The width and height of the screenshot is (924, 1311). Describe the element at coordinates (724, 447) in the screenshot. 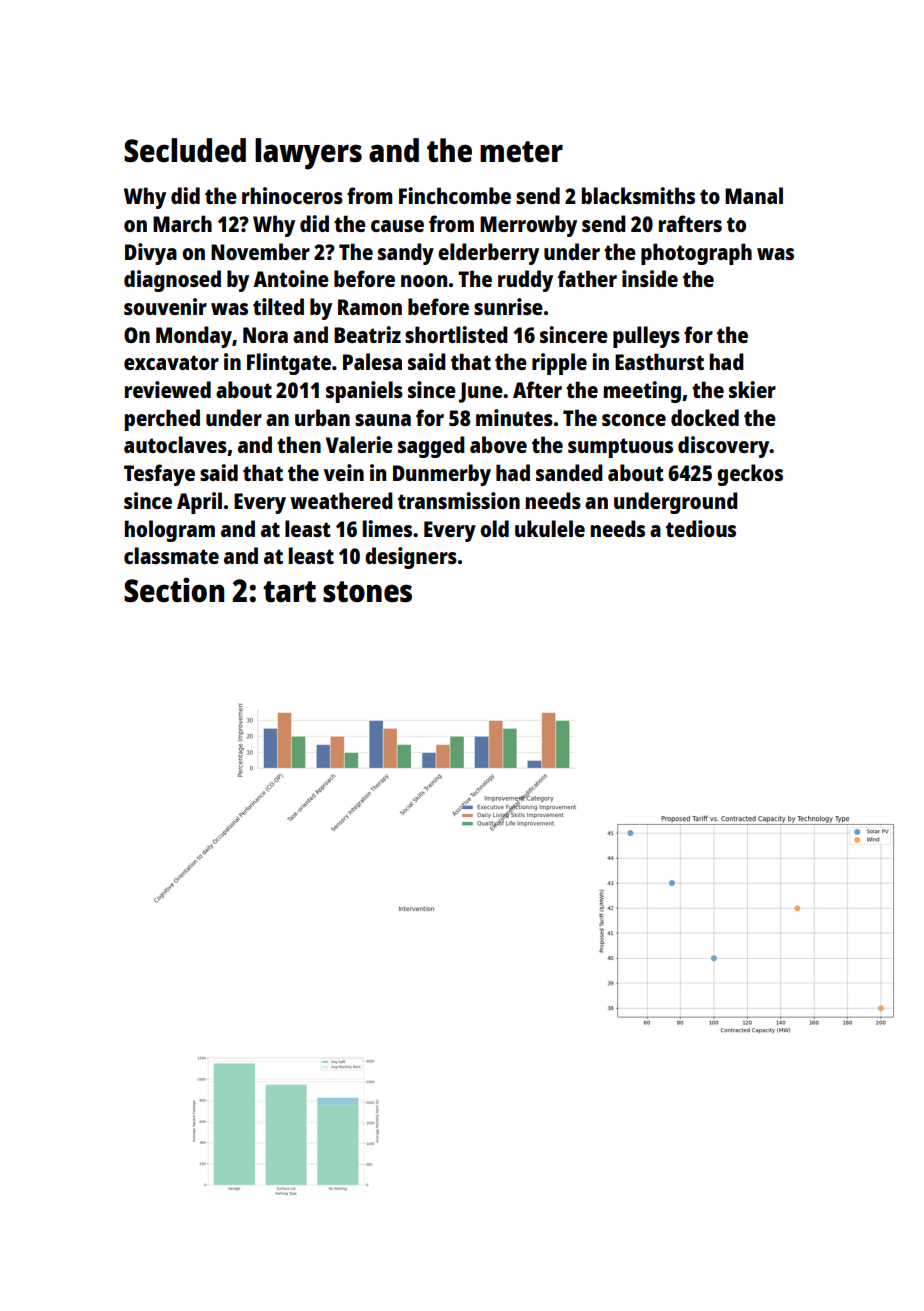

I see `discovery` at that location.
